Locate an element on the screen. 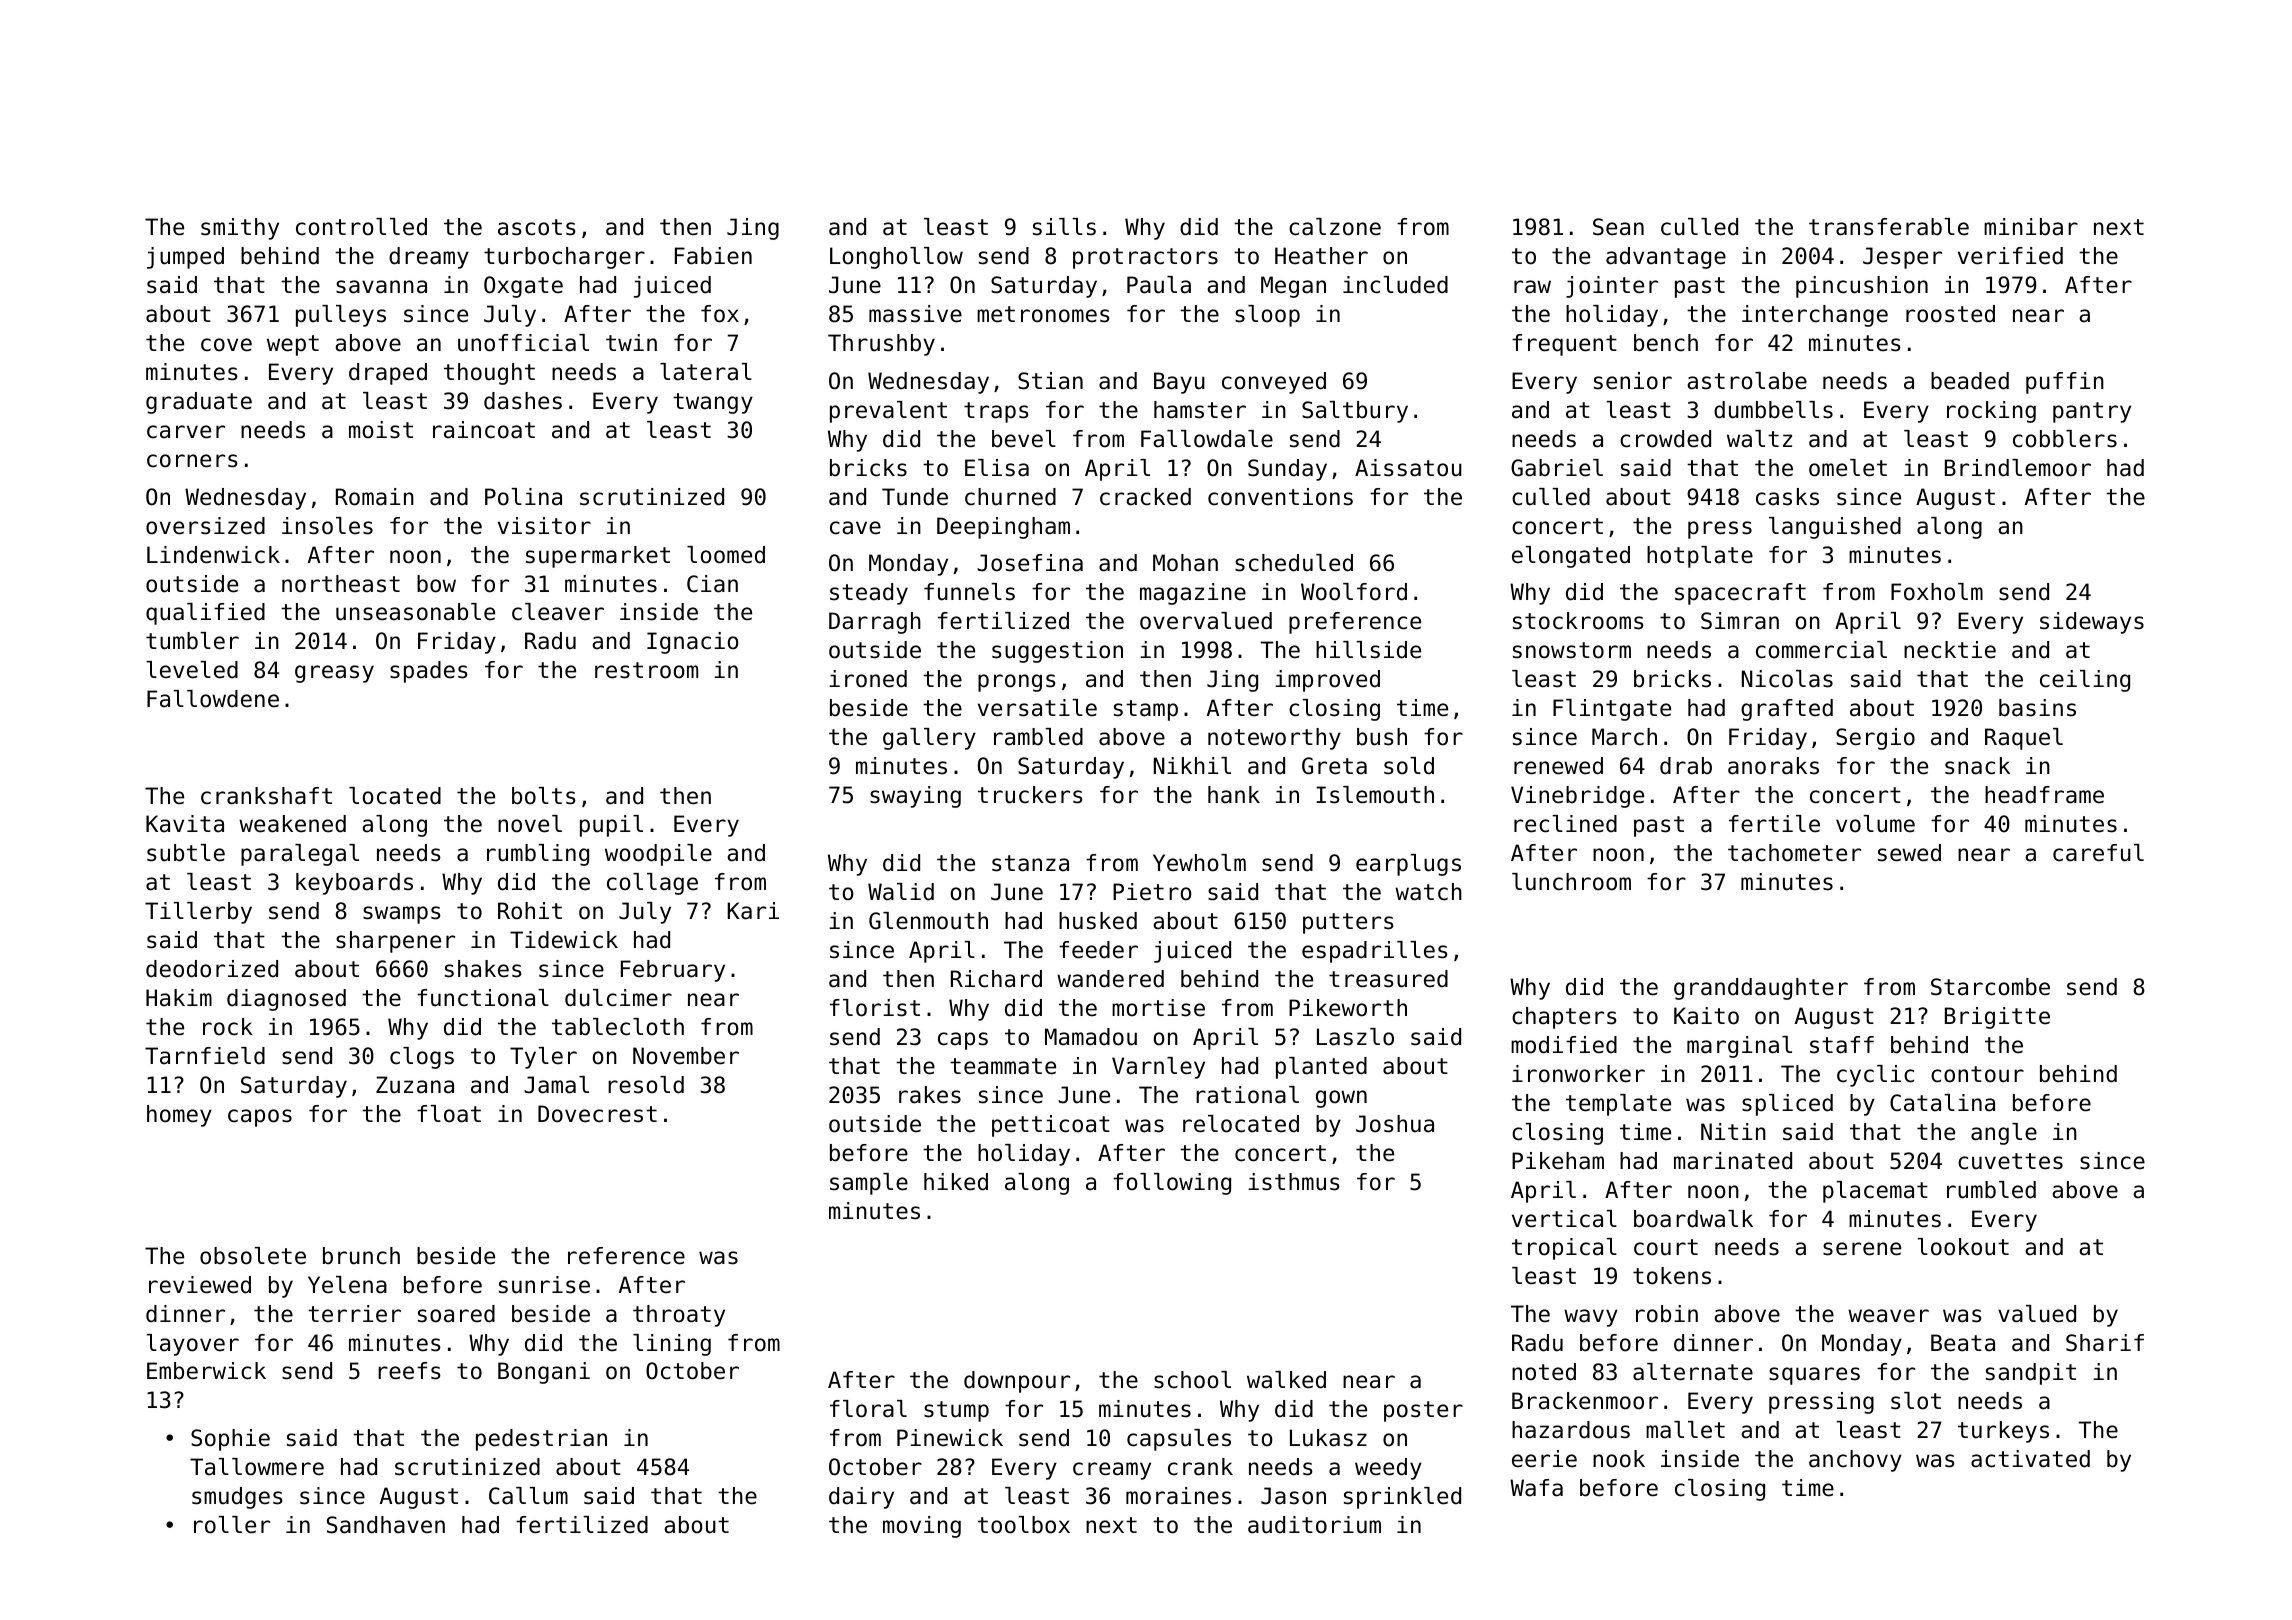  Callum is located at coordinates (528, 1496).
